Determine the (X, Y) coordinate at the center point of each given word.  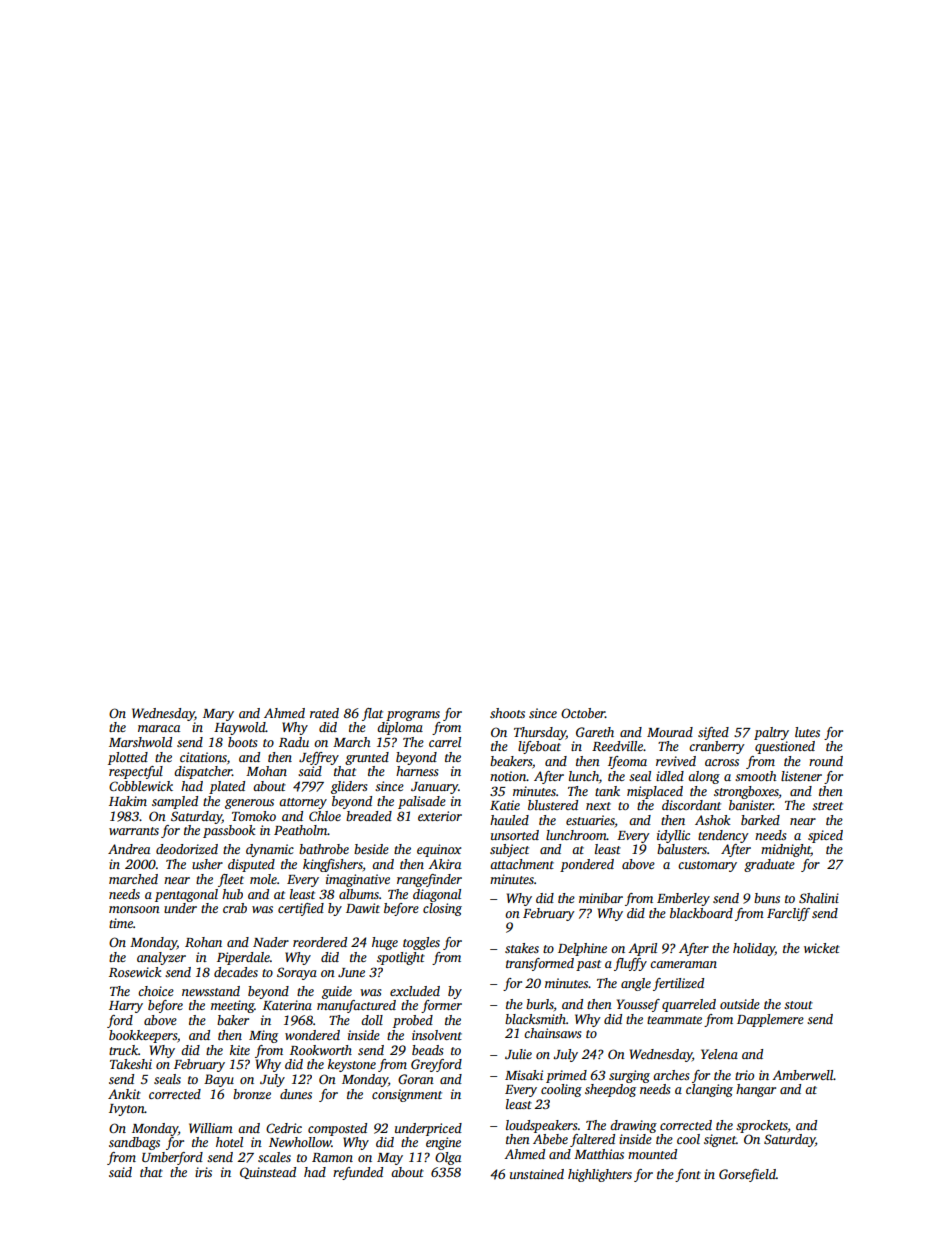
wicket (822, 948)
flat (372, 714)
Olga (448, 1158)
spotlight (401, 958)
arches (671, 1075)
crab (235, 908)
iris (203, 1172)
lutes (807, 732)
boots (242, 742)
